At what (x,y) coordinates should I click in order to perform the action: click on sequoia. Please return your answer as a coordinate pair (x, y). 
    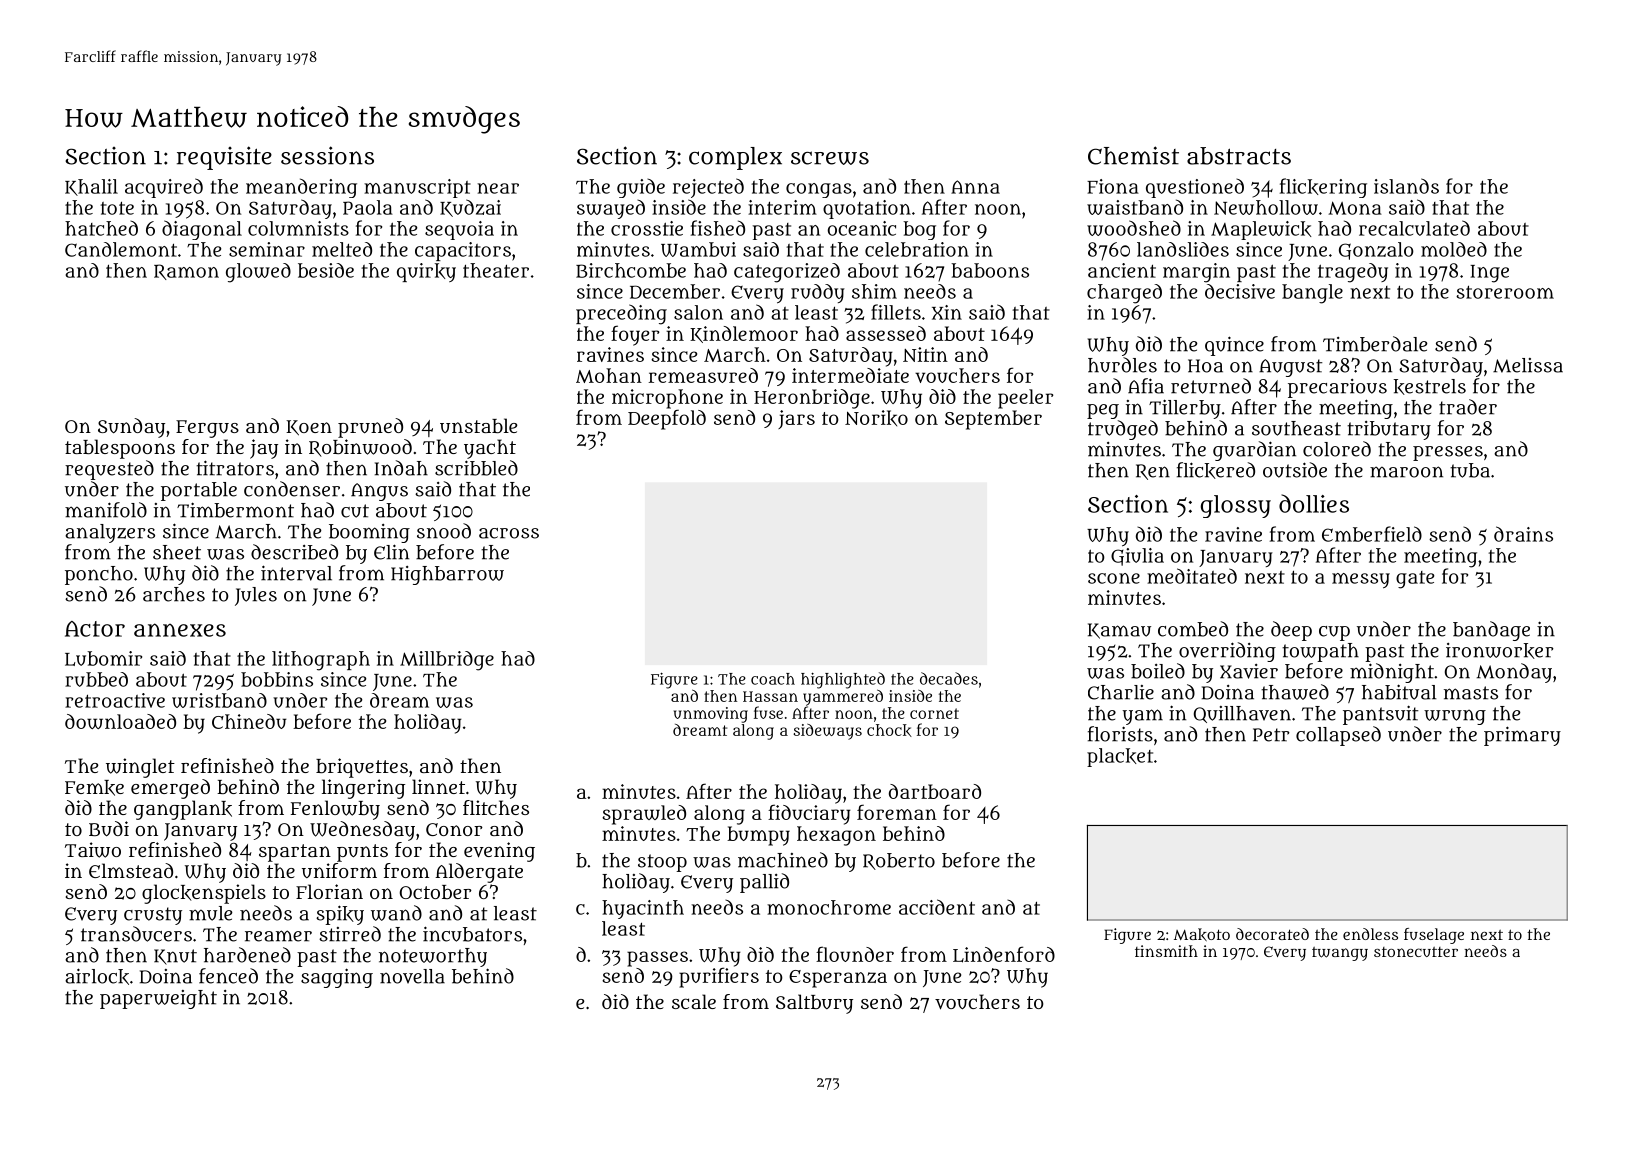
    Looking at the image, I should click on (459, 230).
